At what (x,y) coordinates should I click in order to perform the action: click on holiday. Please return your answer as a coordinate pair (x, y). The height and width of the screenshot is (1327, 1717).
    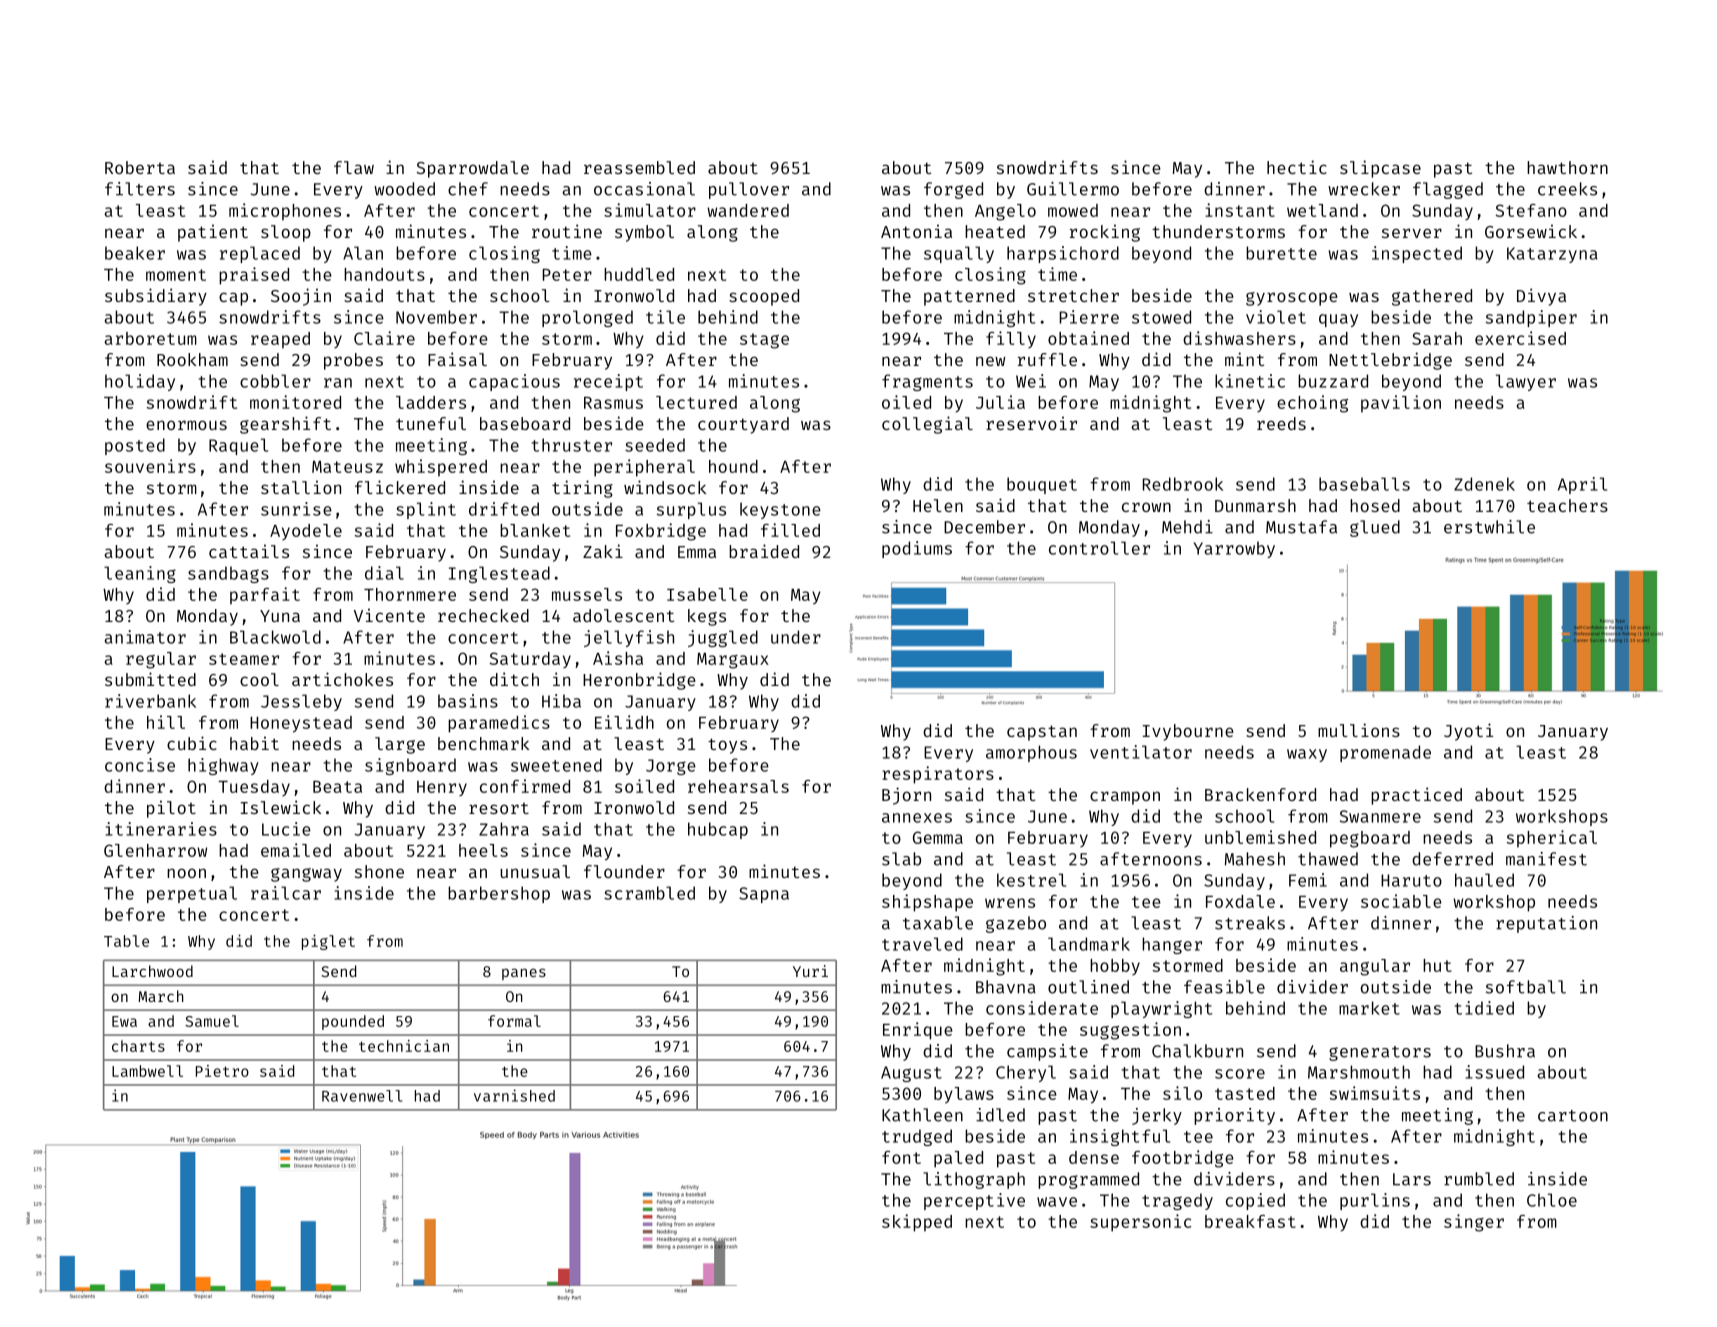
    Looking at the image, I should click on (140, 382).
